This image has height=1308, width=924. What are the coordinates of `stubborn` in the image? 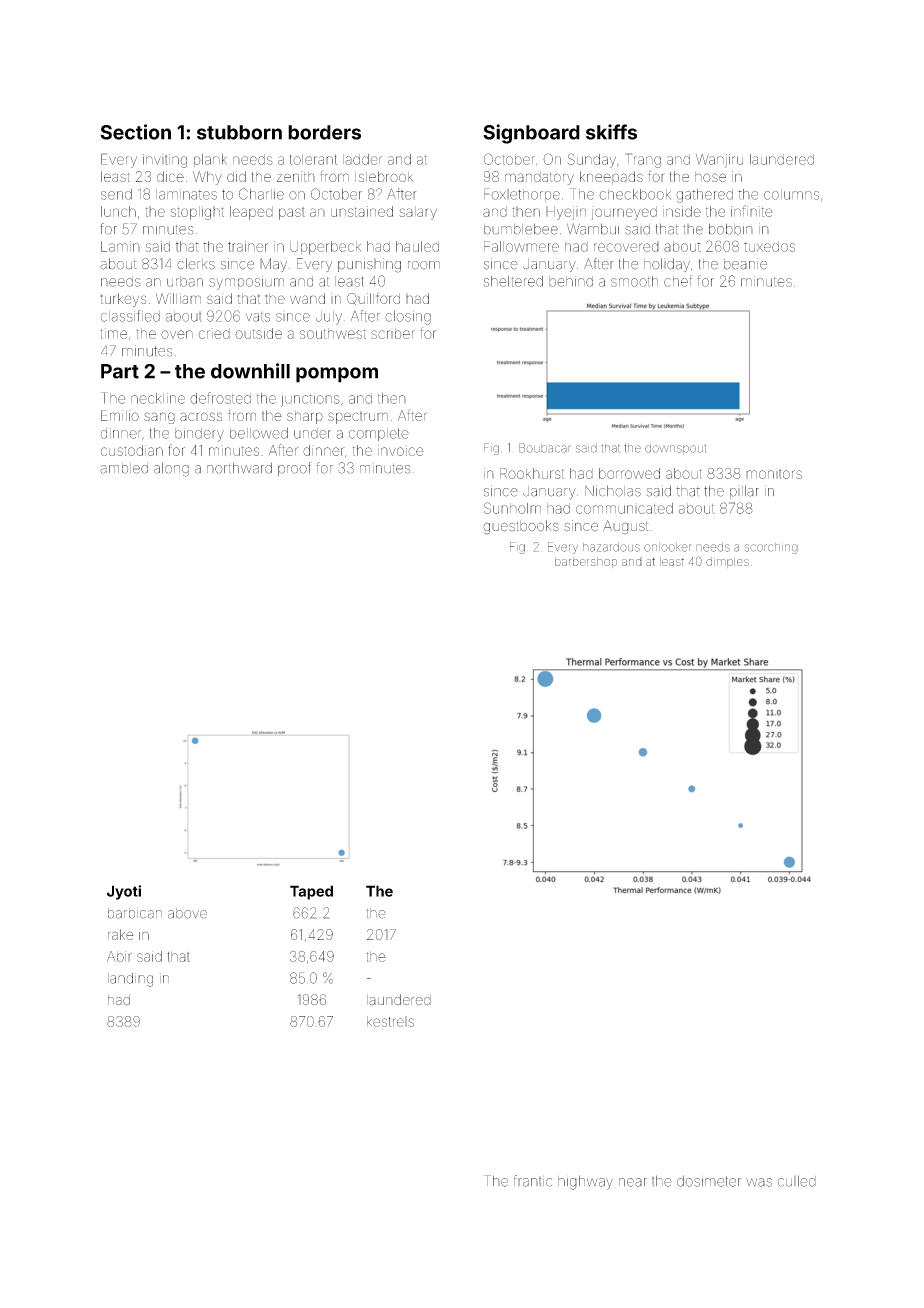 It's located at (239, 132).
